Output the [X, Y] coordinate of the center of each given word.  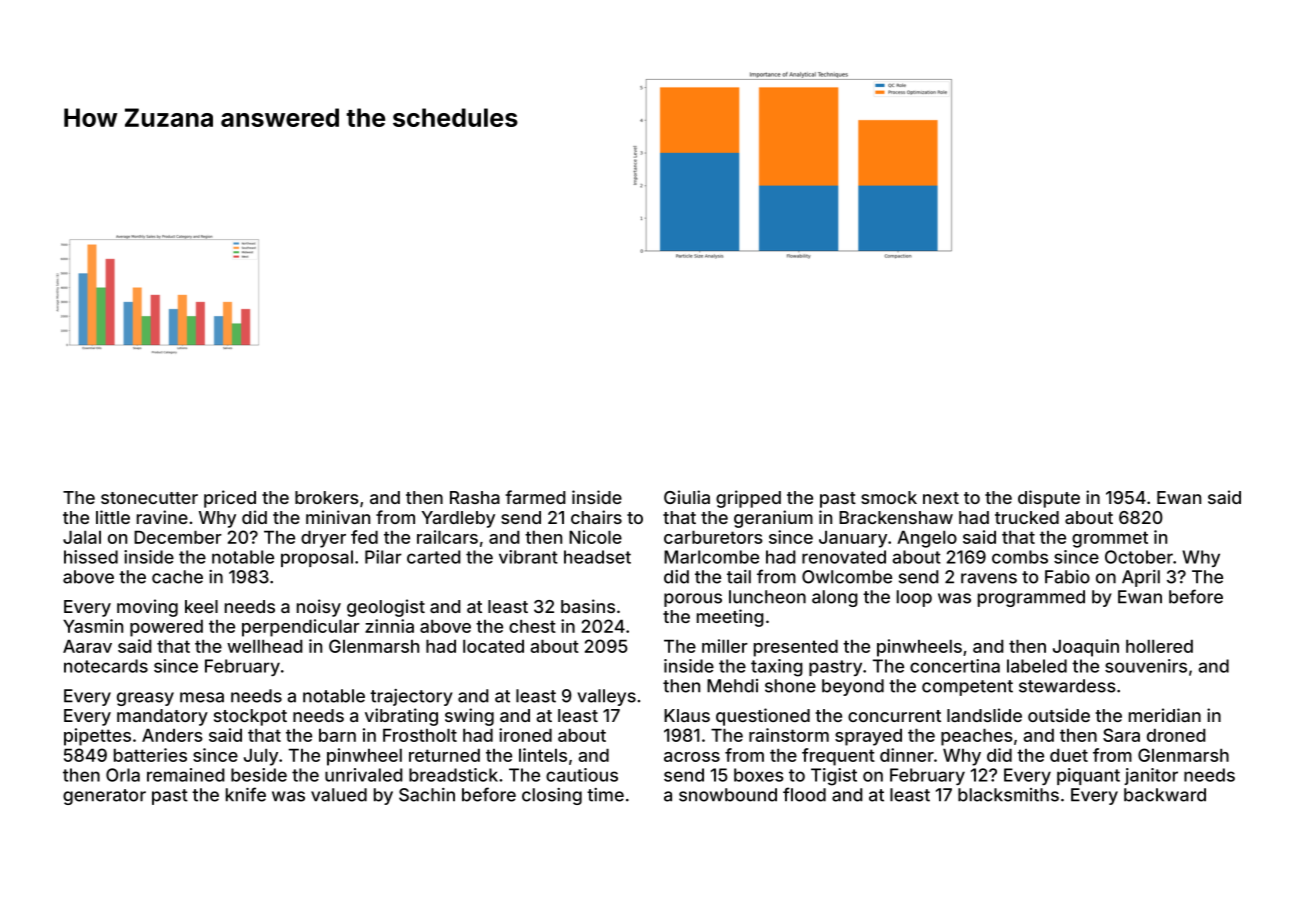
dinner [907, 755]
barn [337, 735]
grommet [1110, 539]
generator [104, 797]
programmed [1031, 598]
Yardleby [458, 519]
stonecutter [149, 498]
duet [1069, 755]
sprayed [868, 737]
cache [177, 577]
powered [166, 628]
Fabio [1067, 577]
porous [693, 600]
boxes [759, 775]
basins [588, 606]
